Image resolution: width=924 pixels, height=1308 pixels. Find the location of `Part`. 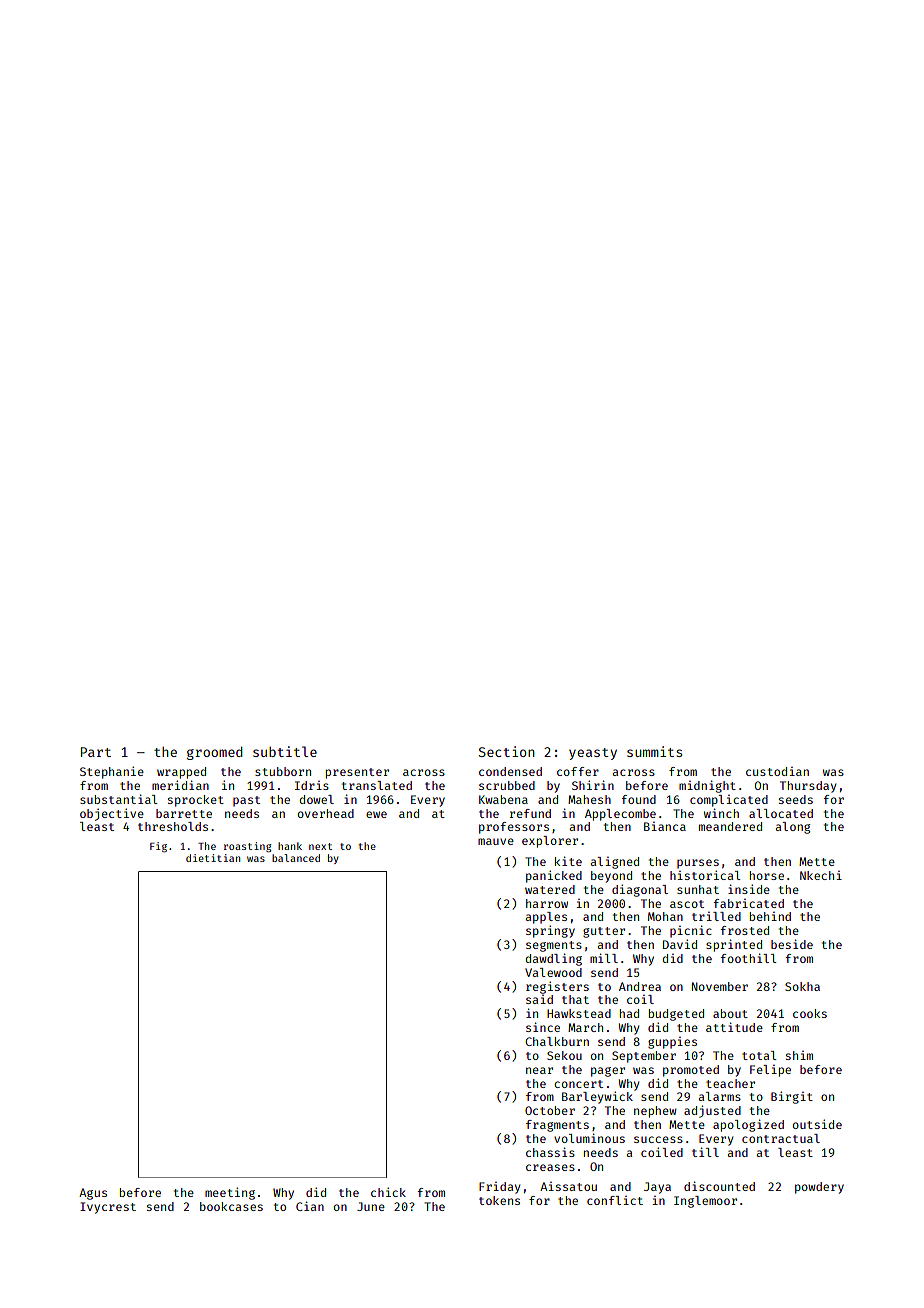

Part is located at coordinates (96, 752).
